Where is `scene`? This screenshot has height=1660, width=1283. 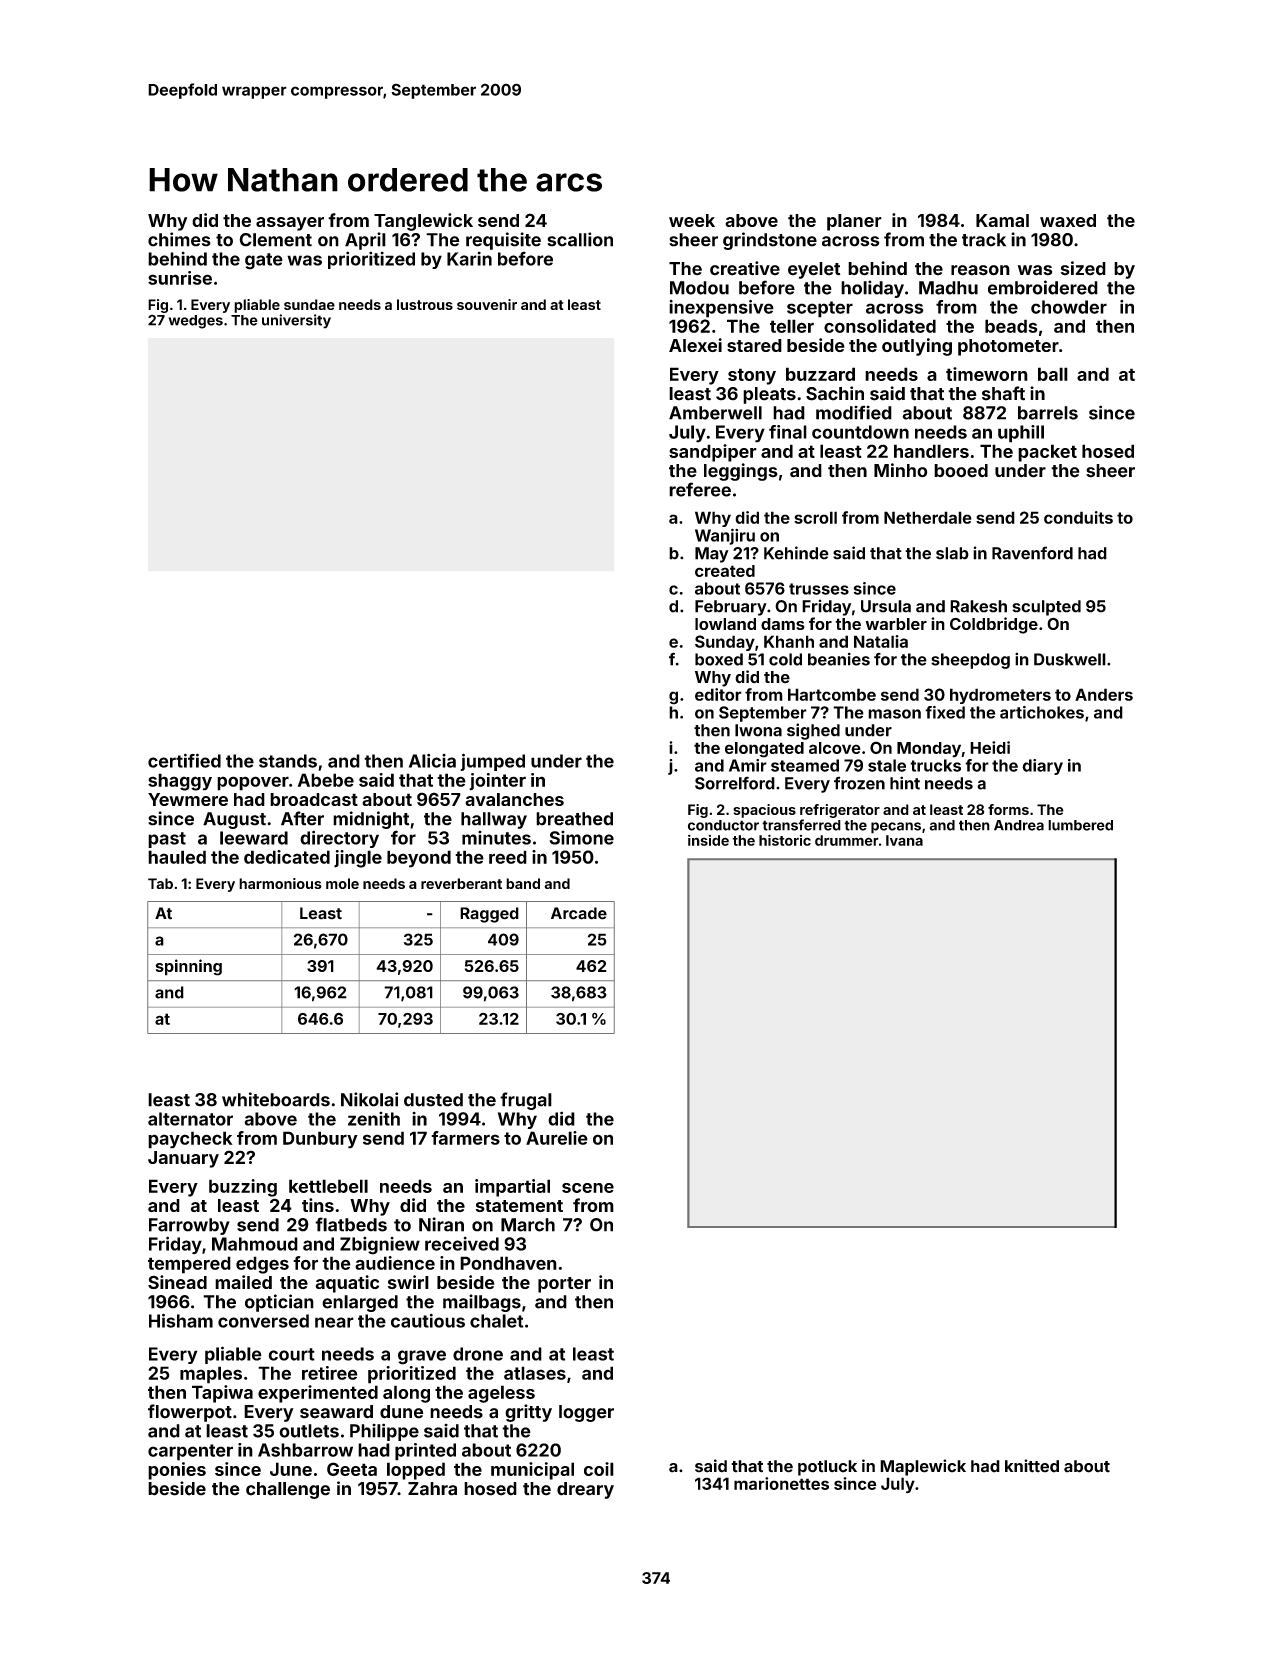
scene is located at coordinates (588, 1188).
